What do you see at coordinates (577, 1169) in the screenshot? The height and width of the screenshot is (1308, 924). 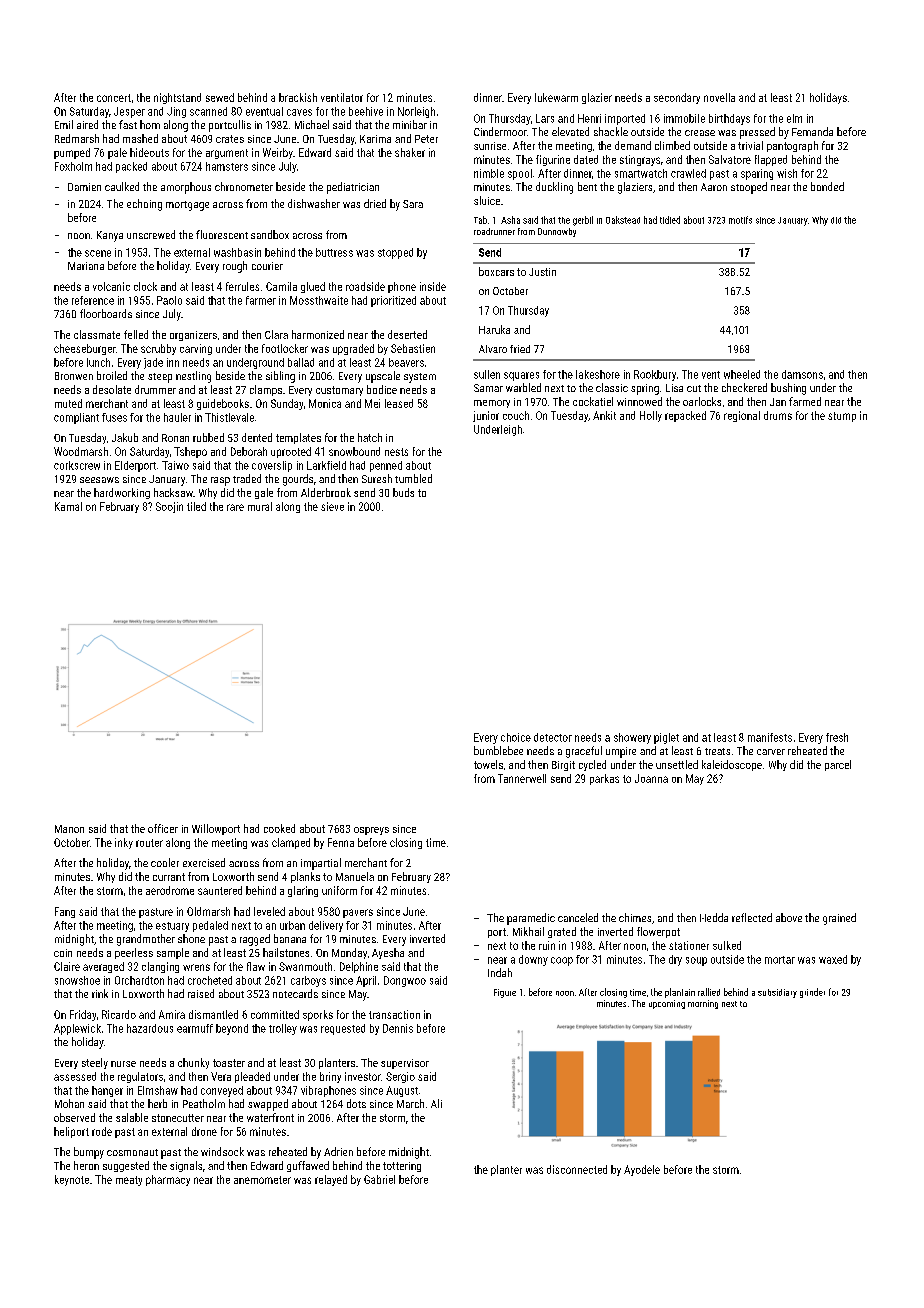 I see `disconnected` at bounding box center [577, 1169].
